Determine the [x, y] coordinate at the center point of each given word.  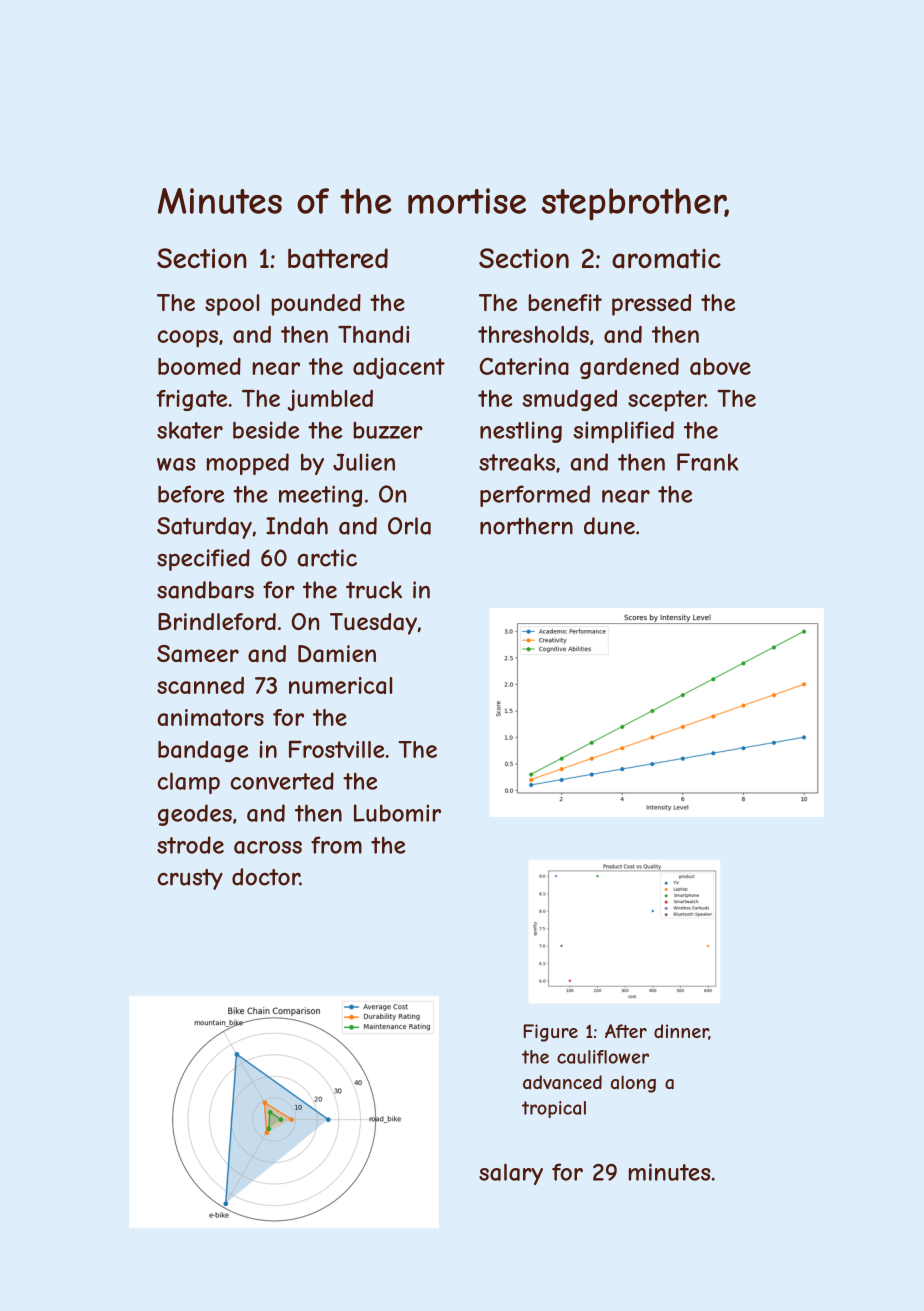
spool [232, 305]
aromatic [666, 258]
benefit [565, 302]
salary [511, 1174]
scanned [200, 685]
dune [609, 526]
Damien [337, 654]
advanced [562, 1082]
